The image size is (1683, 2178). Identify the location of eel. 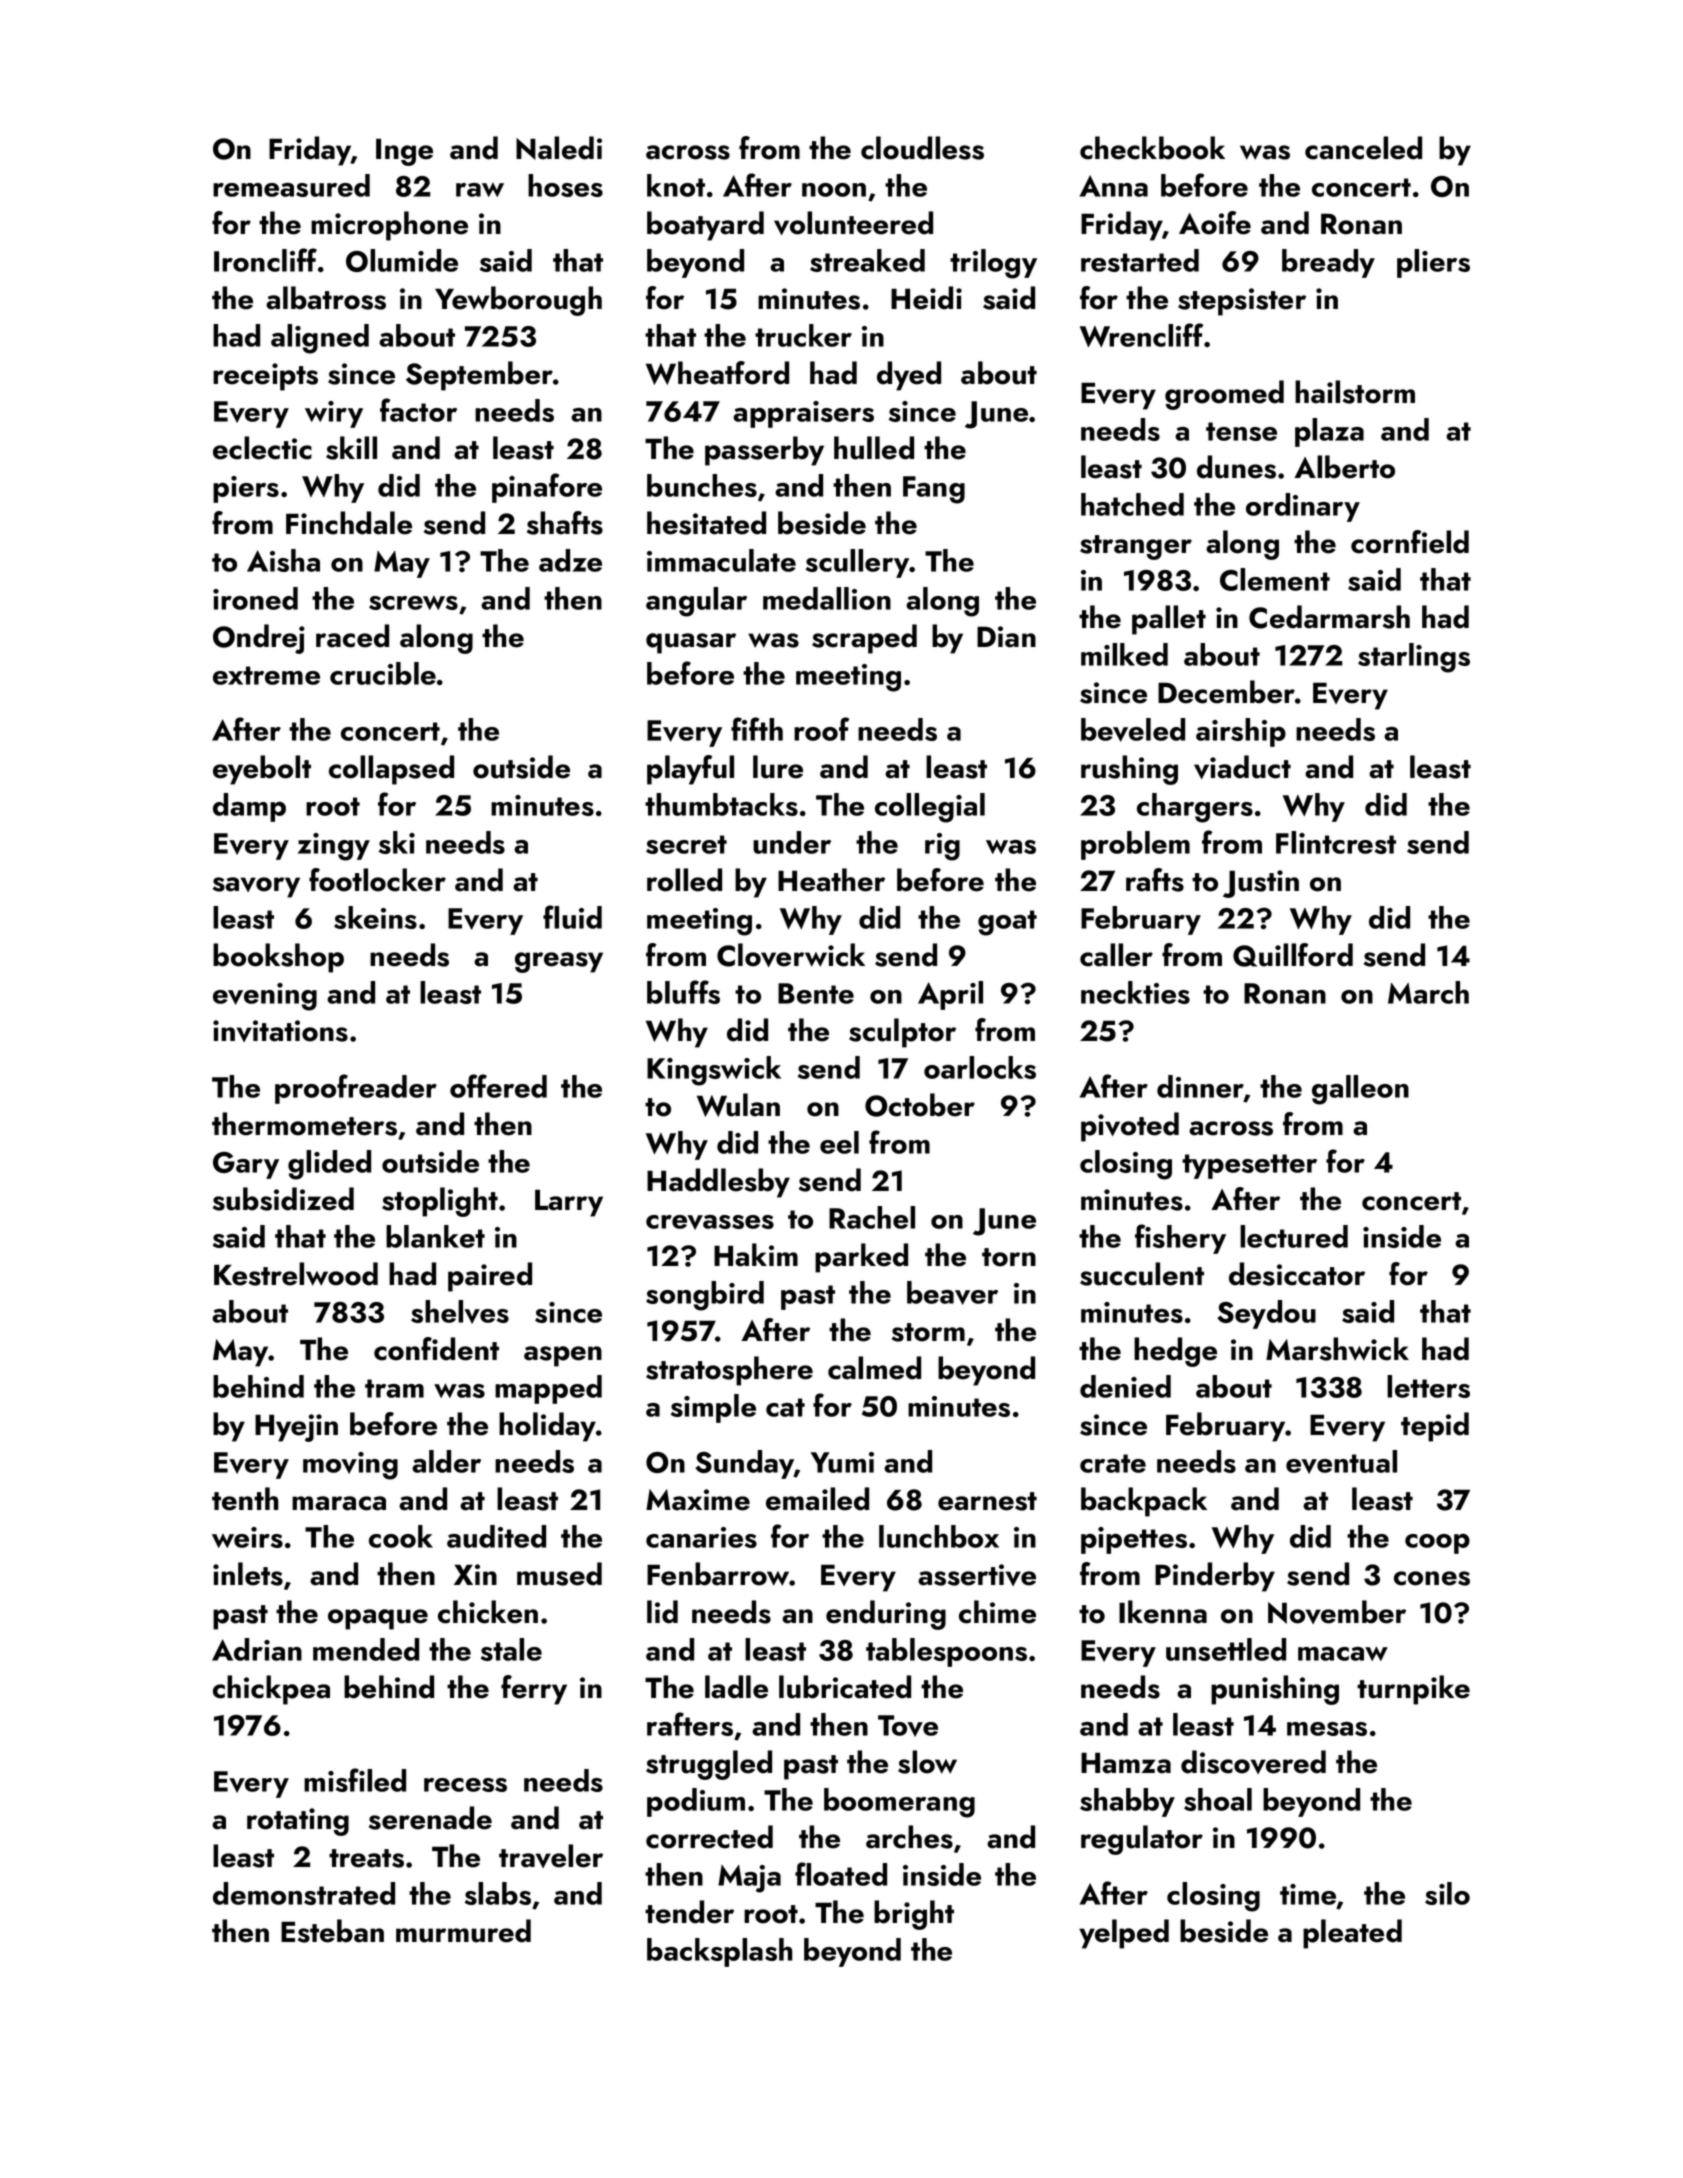
(839, 1142).
